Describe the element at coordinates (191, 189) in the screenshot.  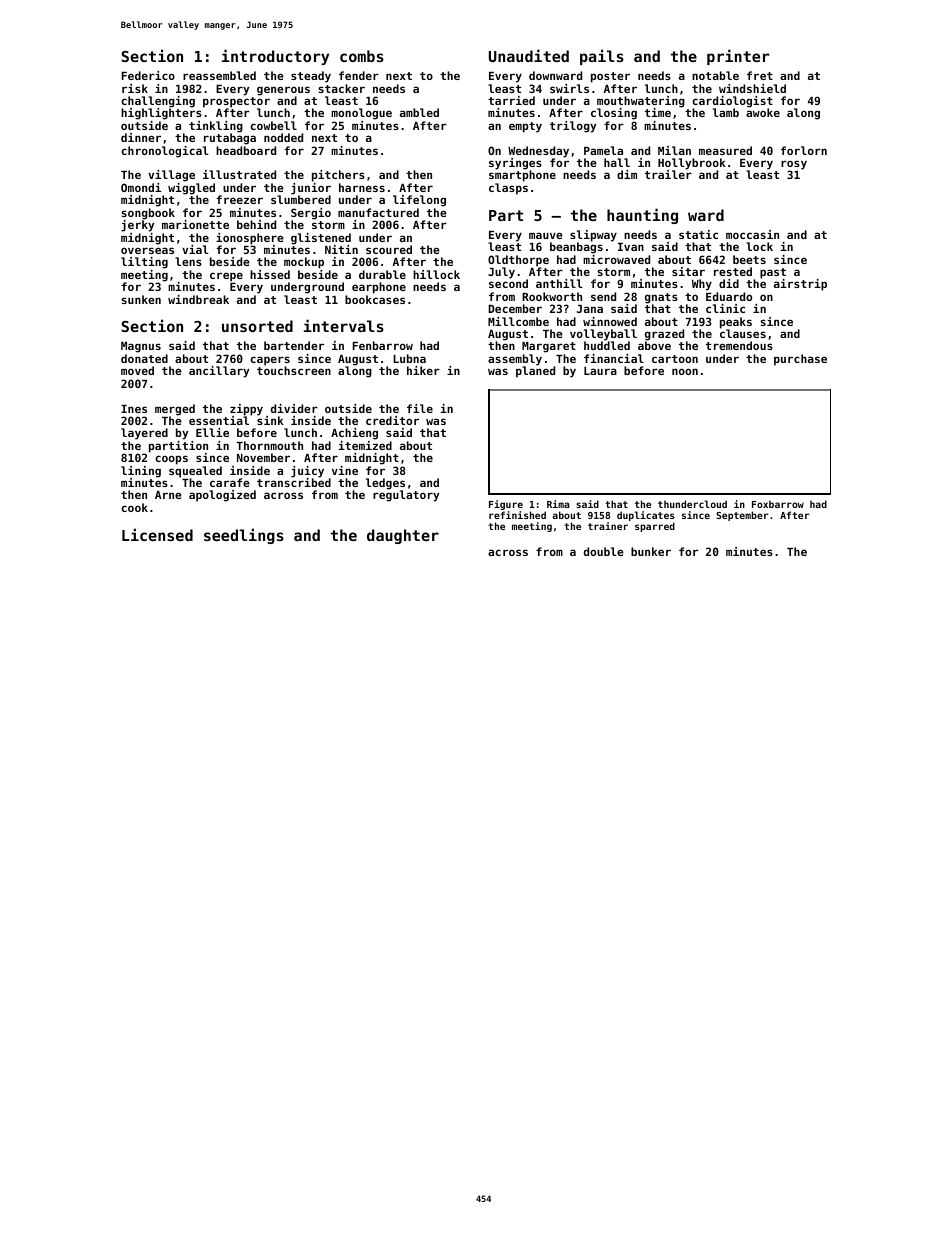
I see `wiggled` at that location.
